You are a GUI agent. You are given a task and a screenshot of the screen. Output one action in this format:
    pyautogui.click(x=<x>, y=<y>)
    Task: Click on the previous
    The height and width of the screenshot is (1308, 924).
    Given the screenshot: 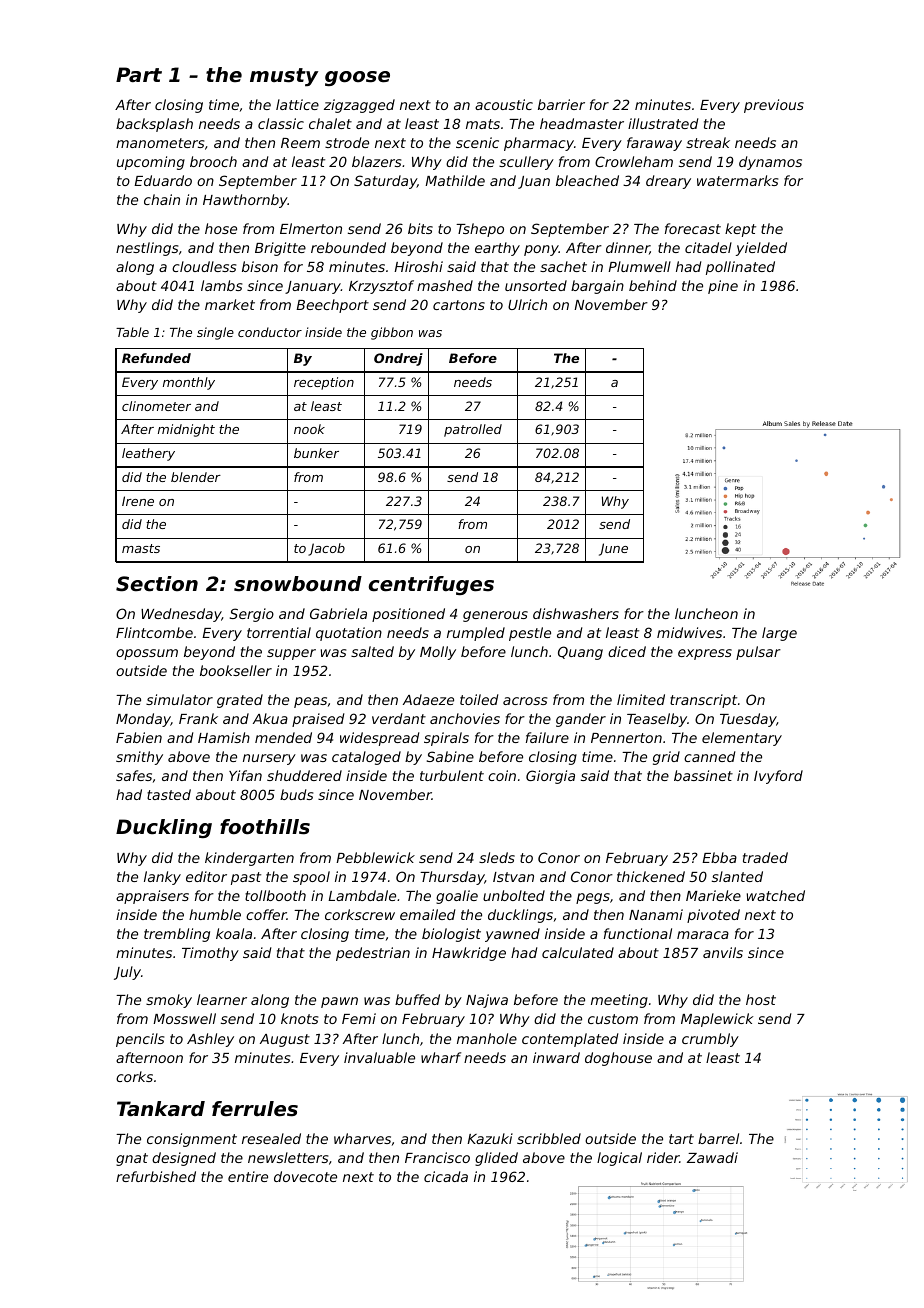 What is the action you would take?
    pyautogui.click(x=774, y=106)
